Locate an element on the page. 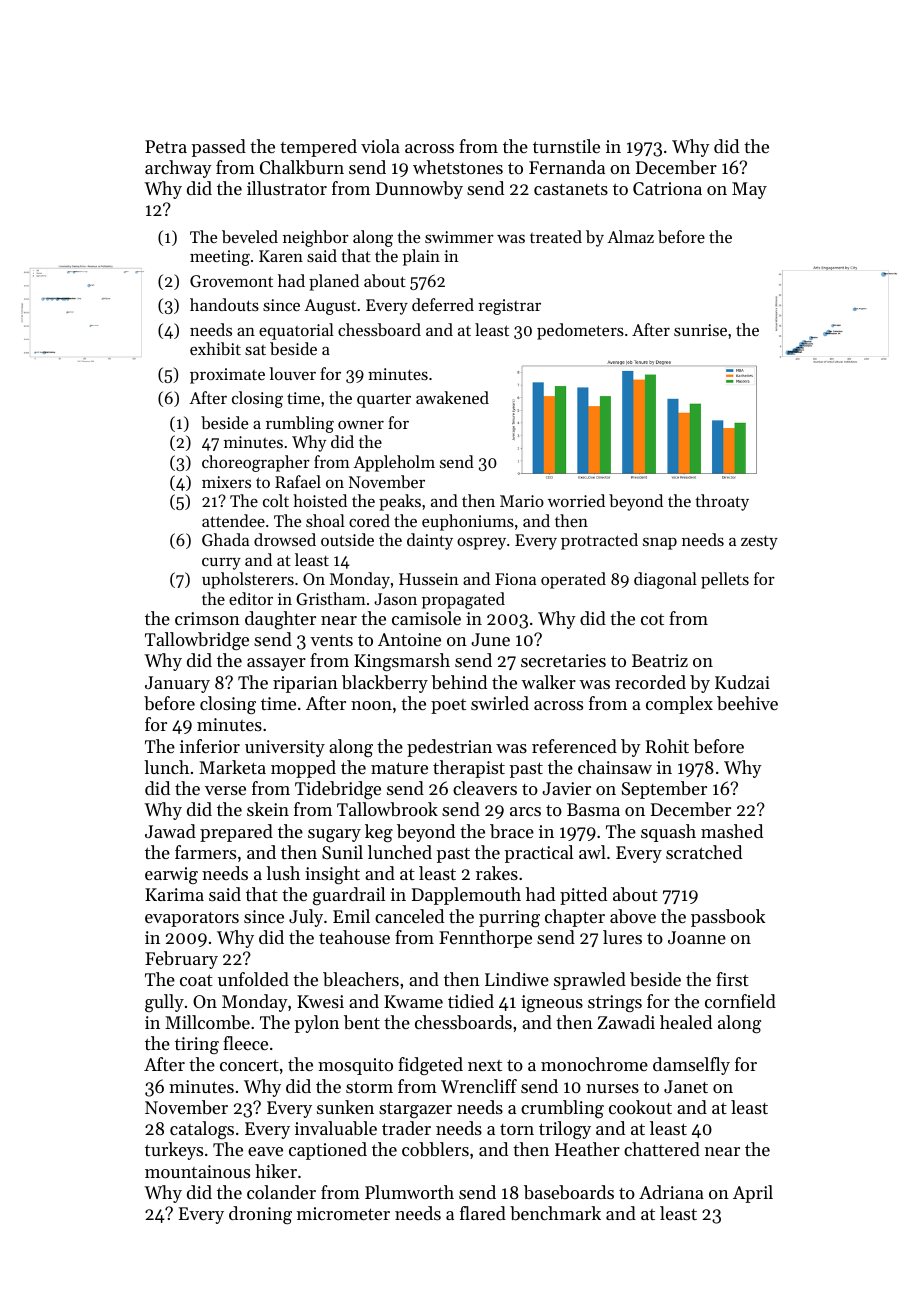 The width and height of the page is (924, 1311). viola is located at coordinates (380, 146).
